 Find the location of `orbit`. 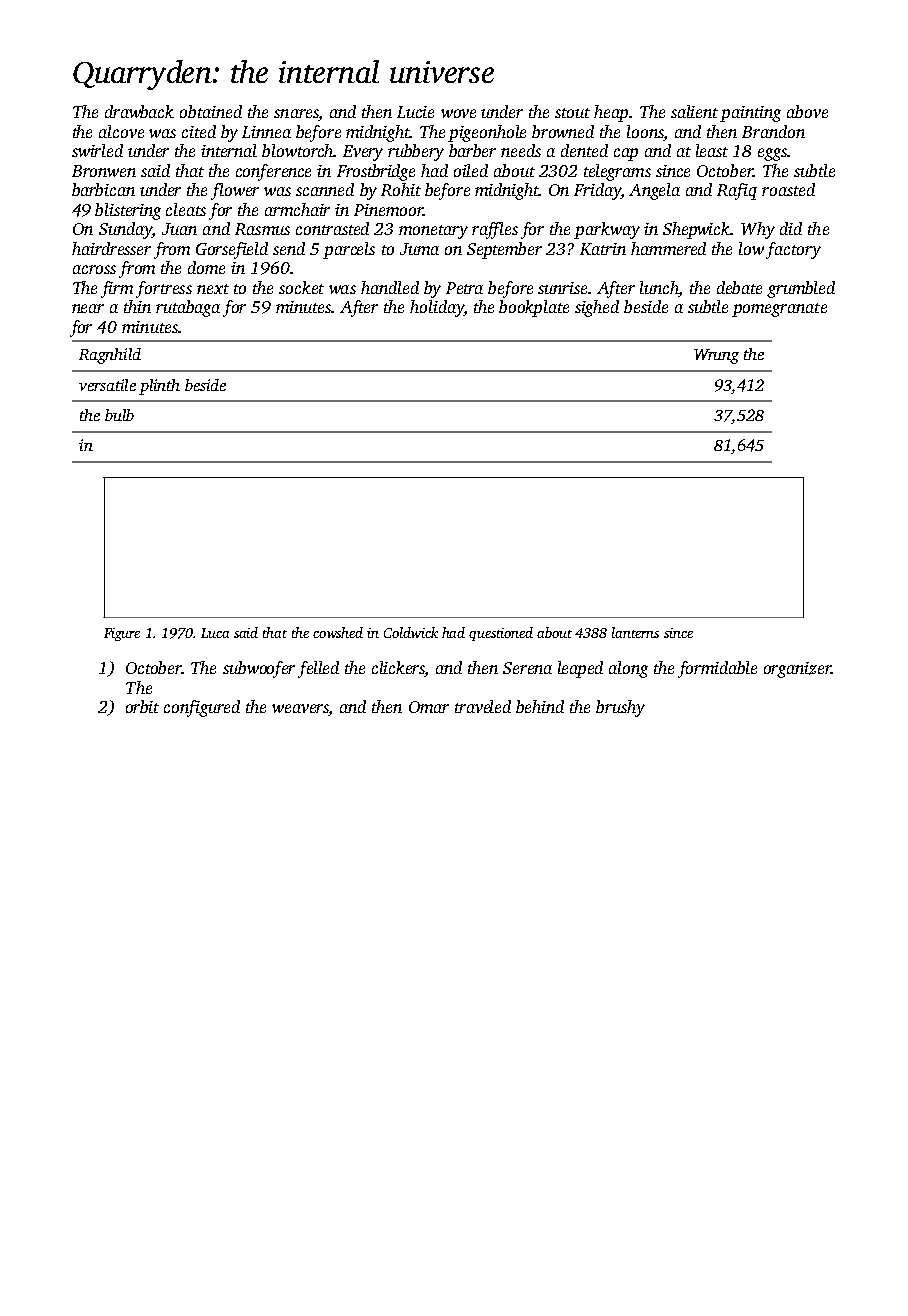

orbit is located at coordinates (142, 706).
